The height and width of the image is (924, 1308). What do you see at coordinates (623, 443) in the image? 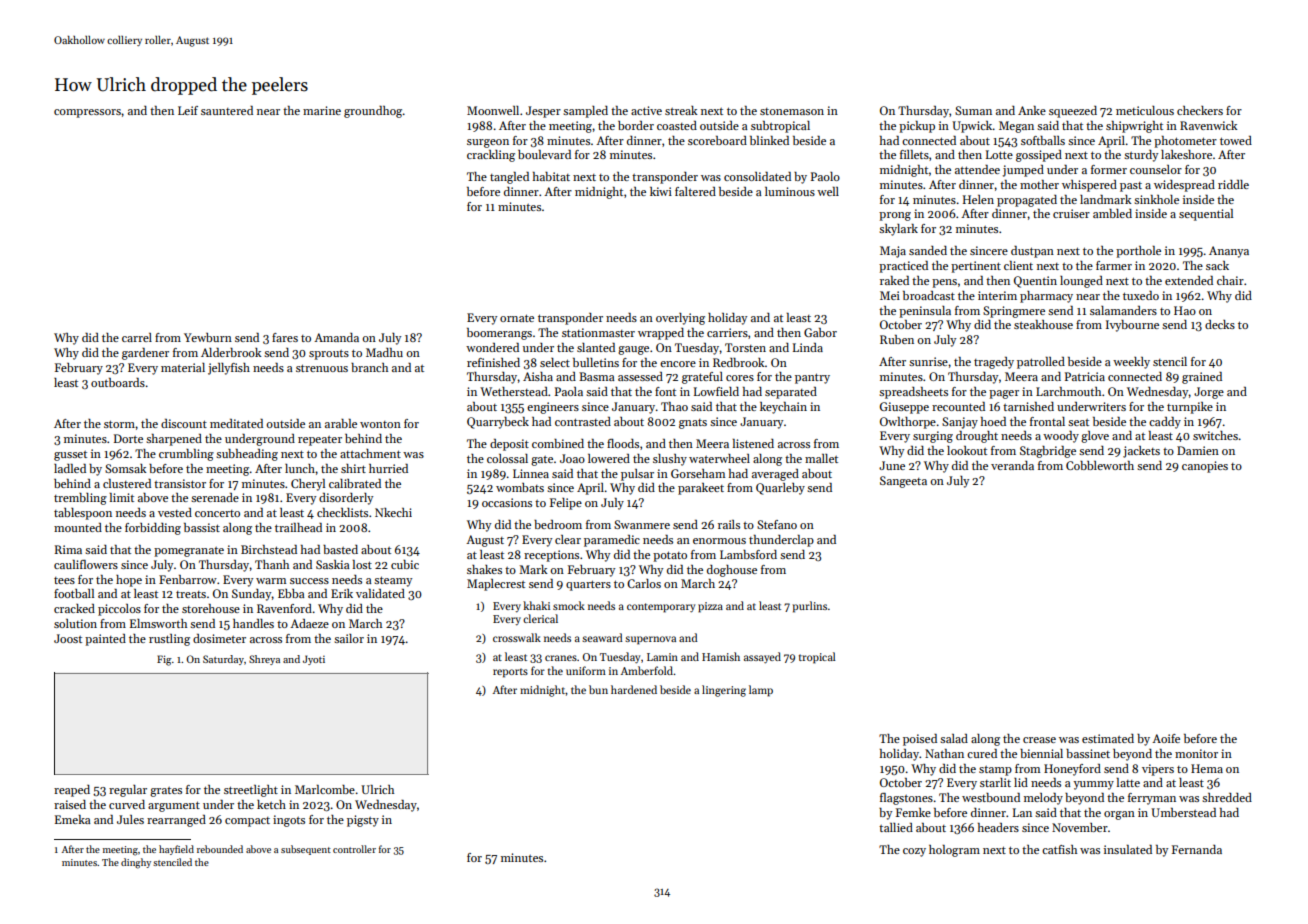
I see `floods` at bounding box center [623, 443].
